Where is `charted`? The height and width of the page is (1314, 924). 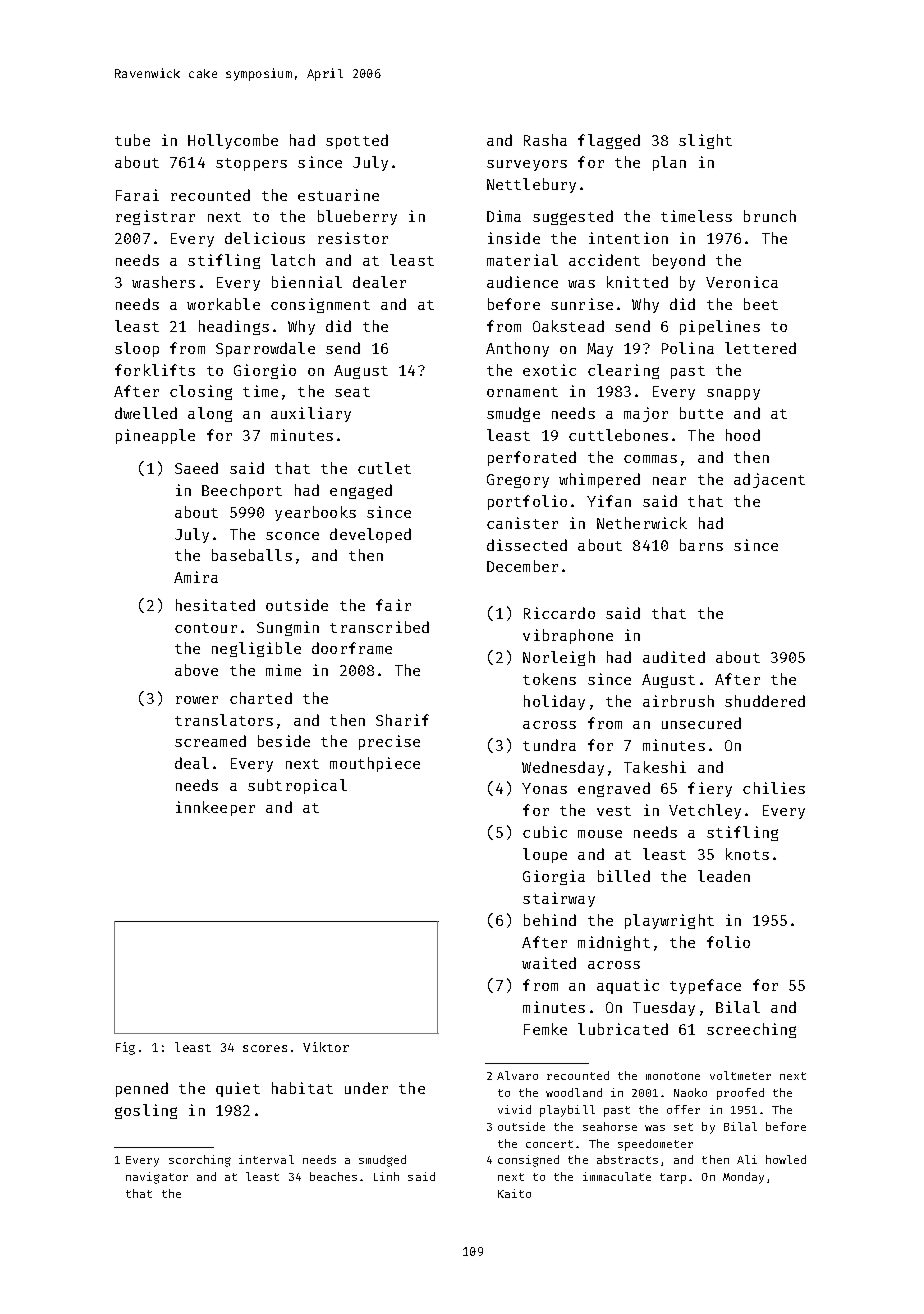
charted is located at coordinates (261, 698).
